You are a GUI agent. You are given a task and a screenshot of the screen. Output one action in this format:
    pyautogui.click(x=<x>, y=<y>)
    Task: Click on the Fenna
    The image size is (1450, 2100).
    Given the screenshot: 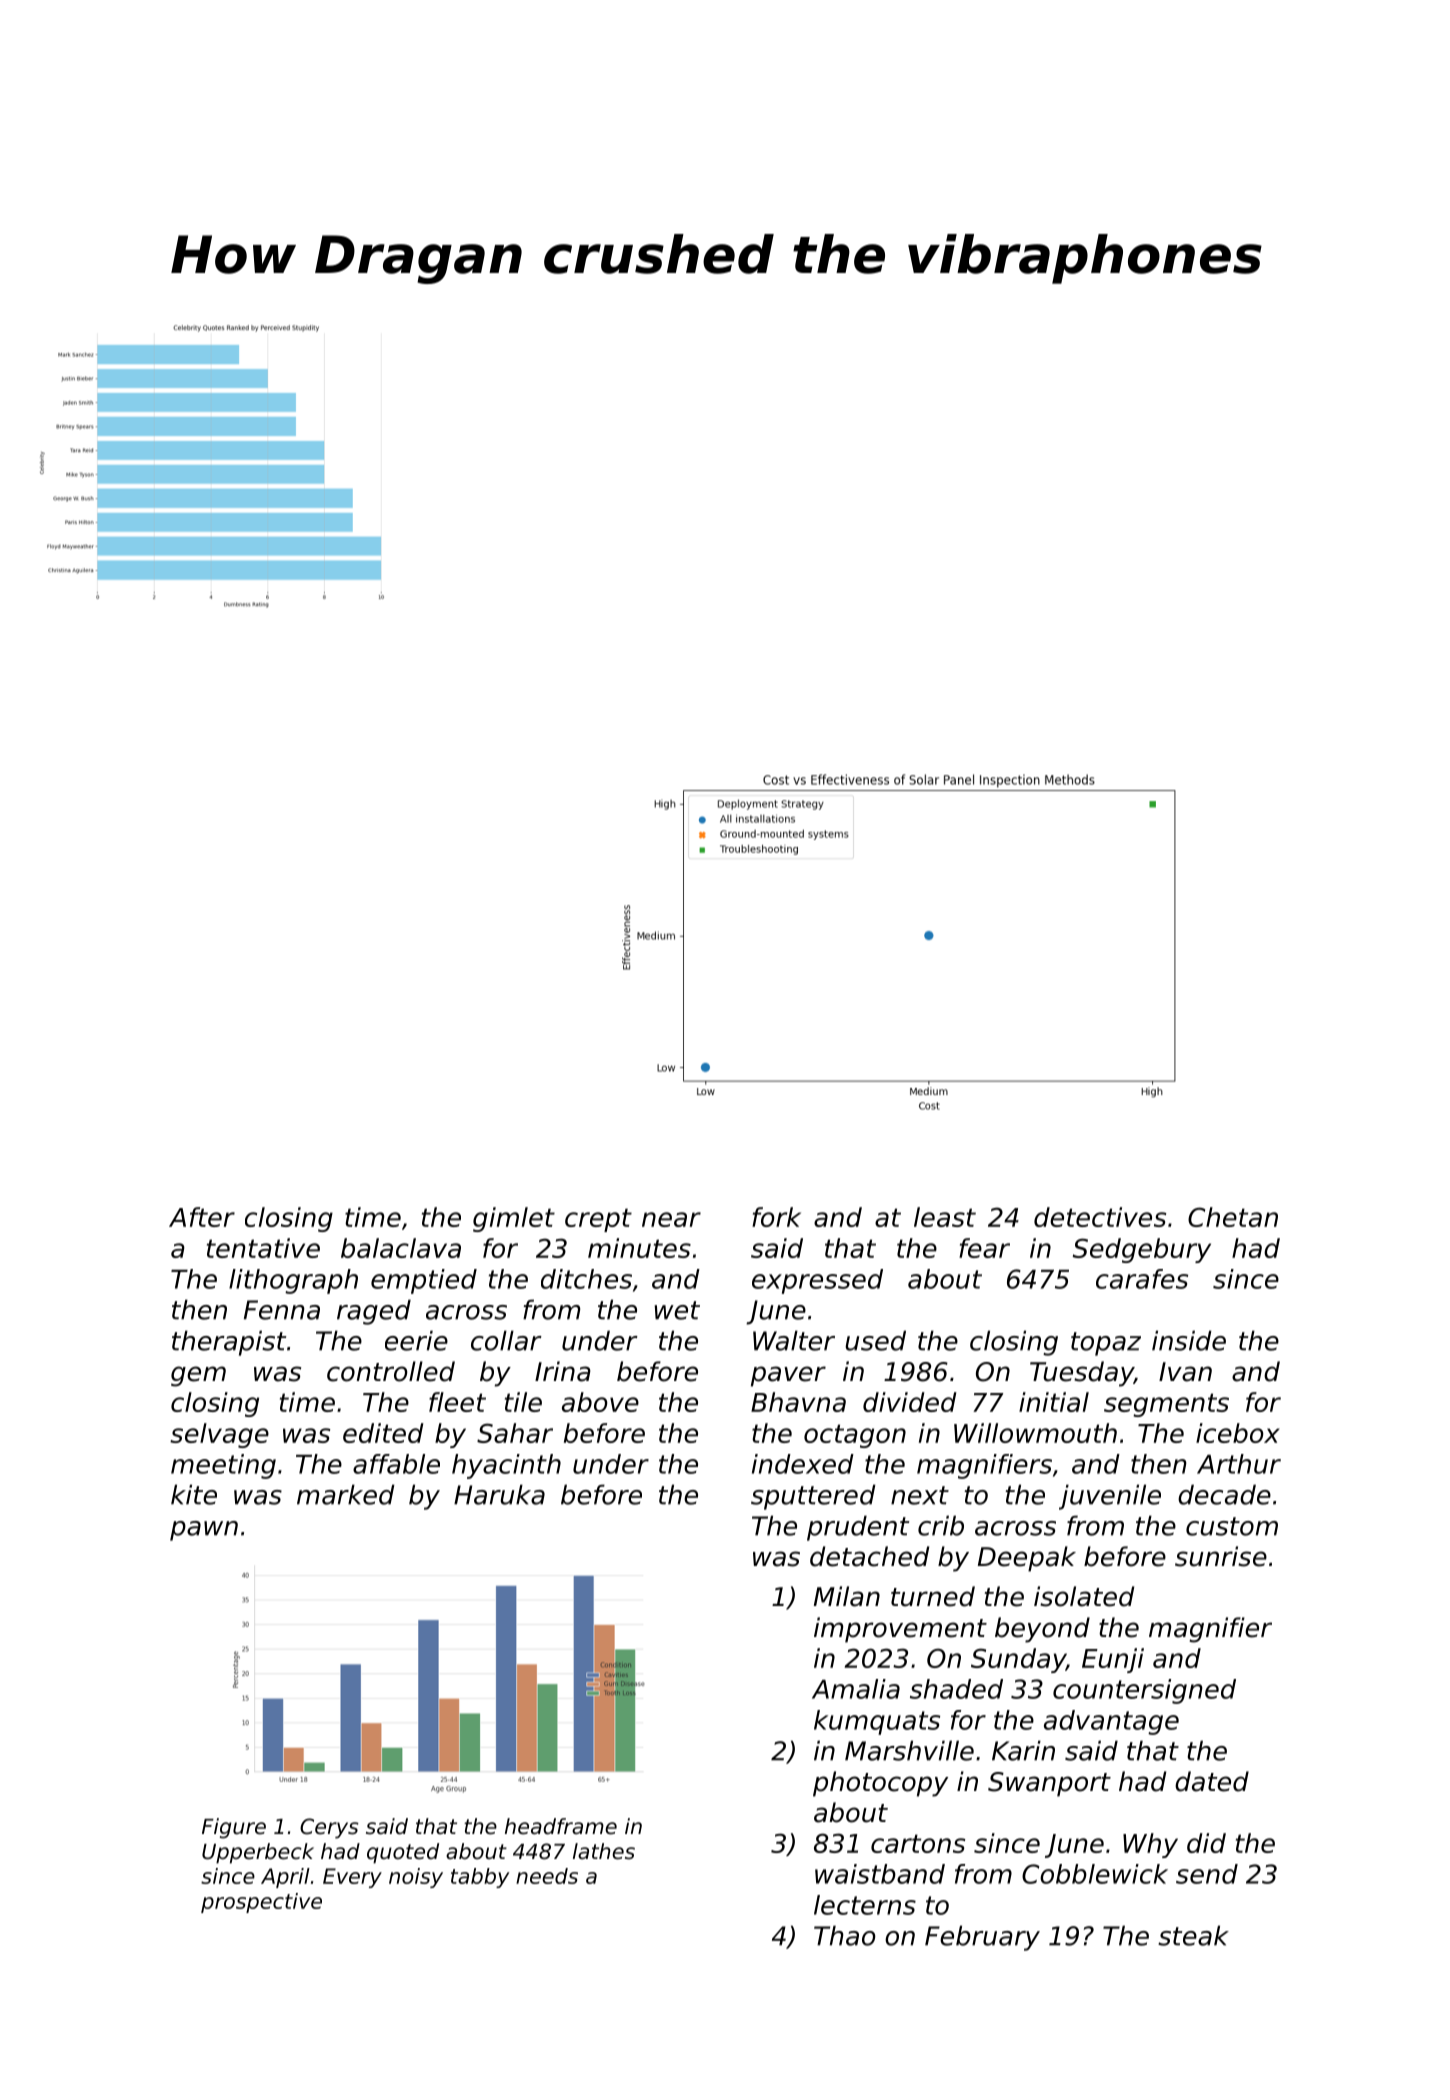 What is the action you would take?
    pyautogui.click(x=282, y=1310)
